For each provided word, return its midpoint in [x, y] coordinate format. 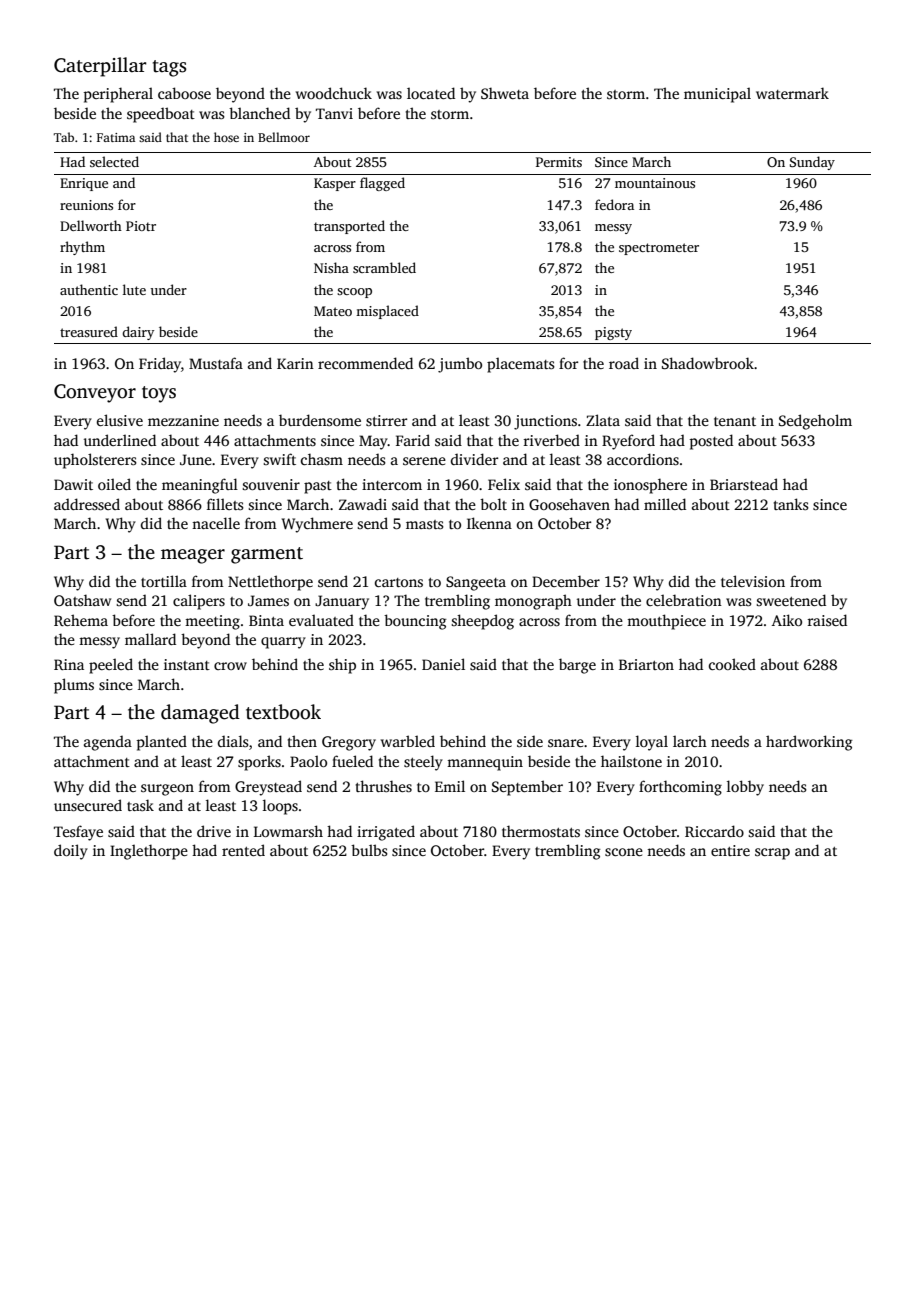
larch [690, 741]
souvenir [271, 484]
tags [169, 68]
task [140, 805]
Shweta [505, 93]
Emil [450, 786]
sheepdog [482, 622]
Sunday [812, 163]
